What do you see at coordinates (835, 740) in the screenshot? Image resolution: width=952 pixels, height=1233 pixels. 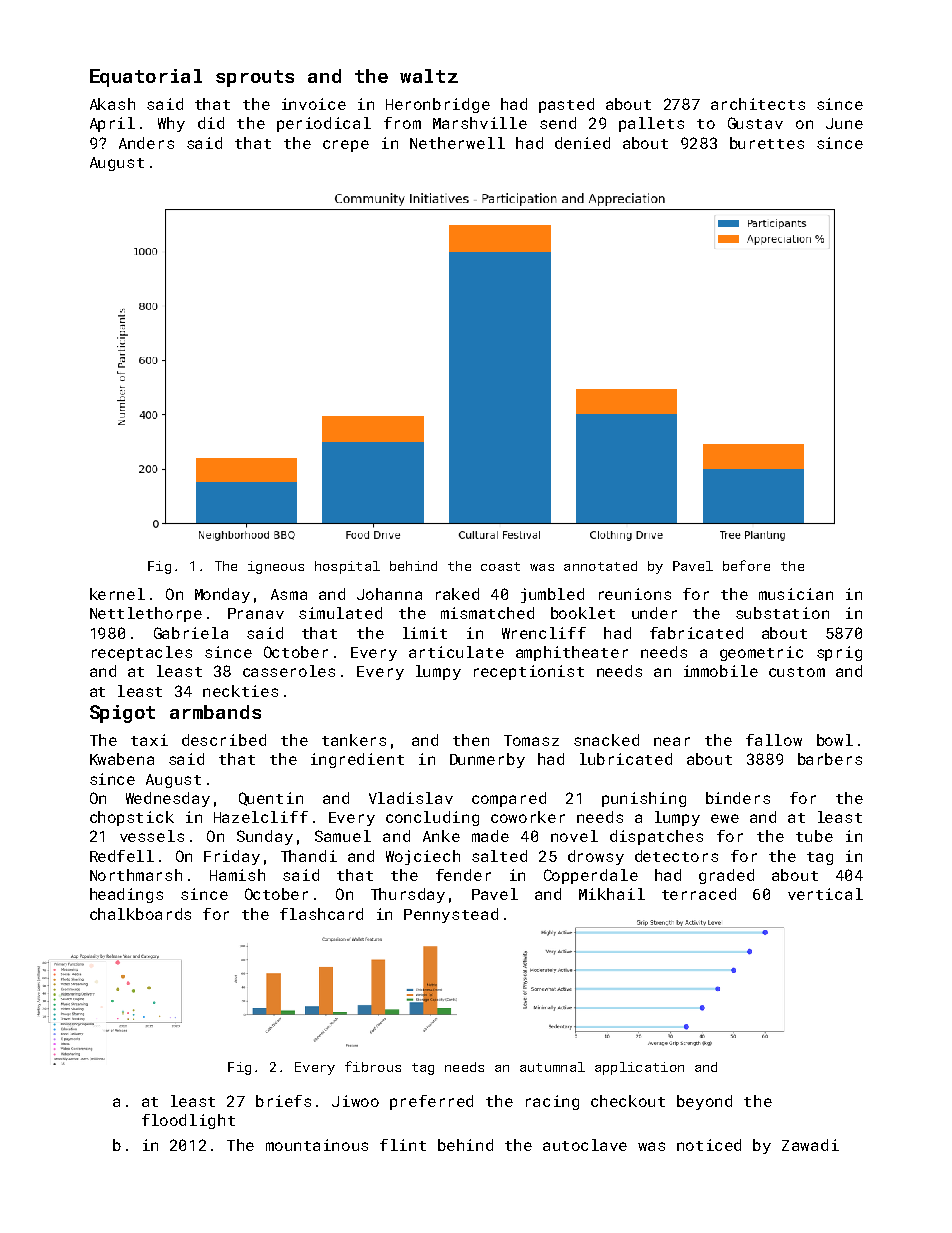 I see `bowl` at bounding box center [835, 740].
